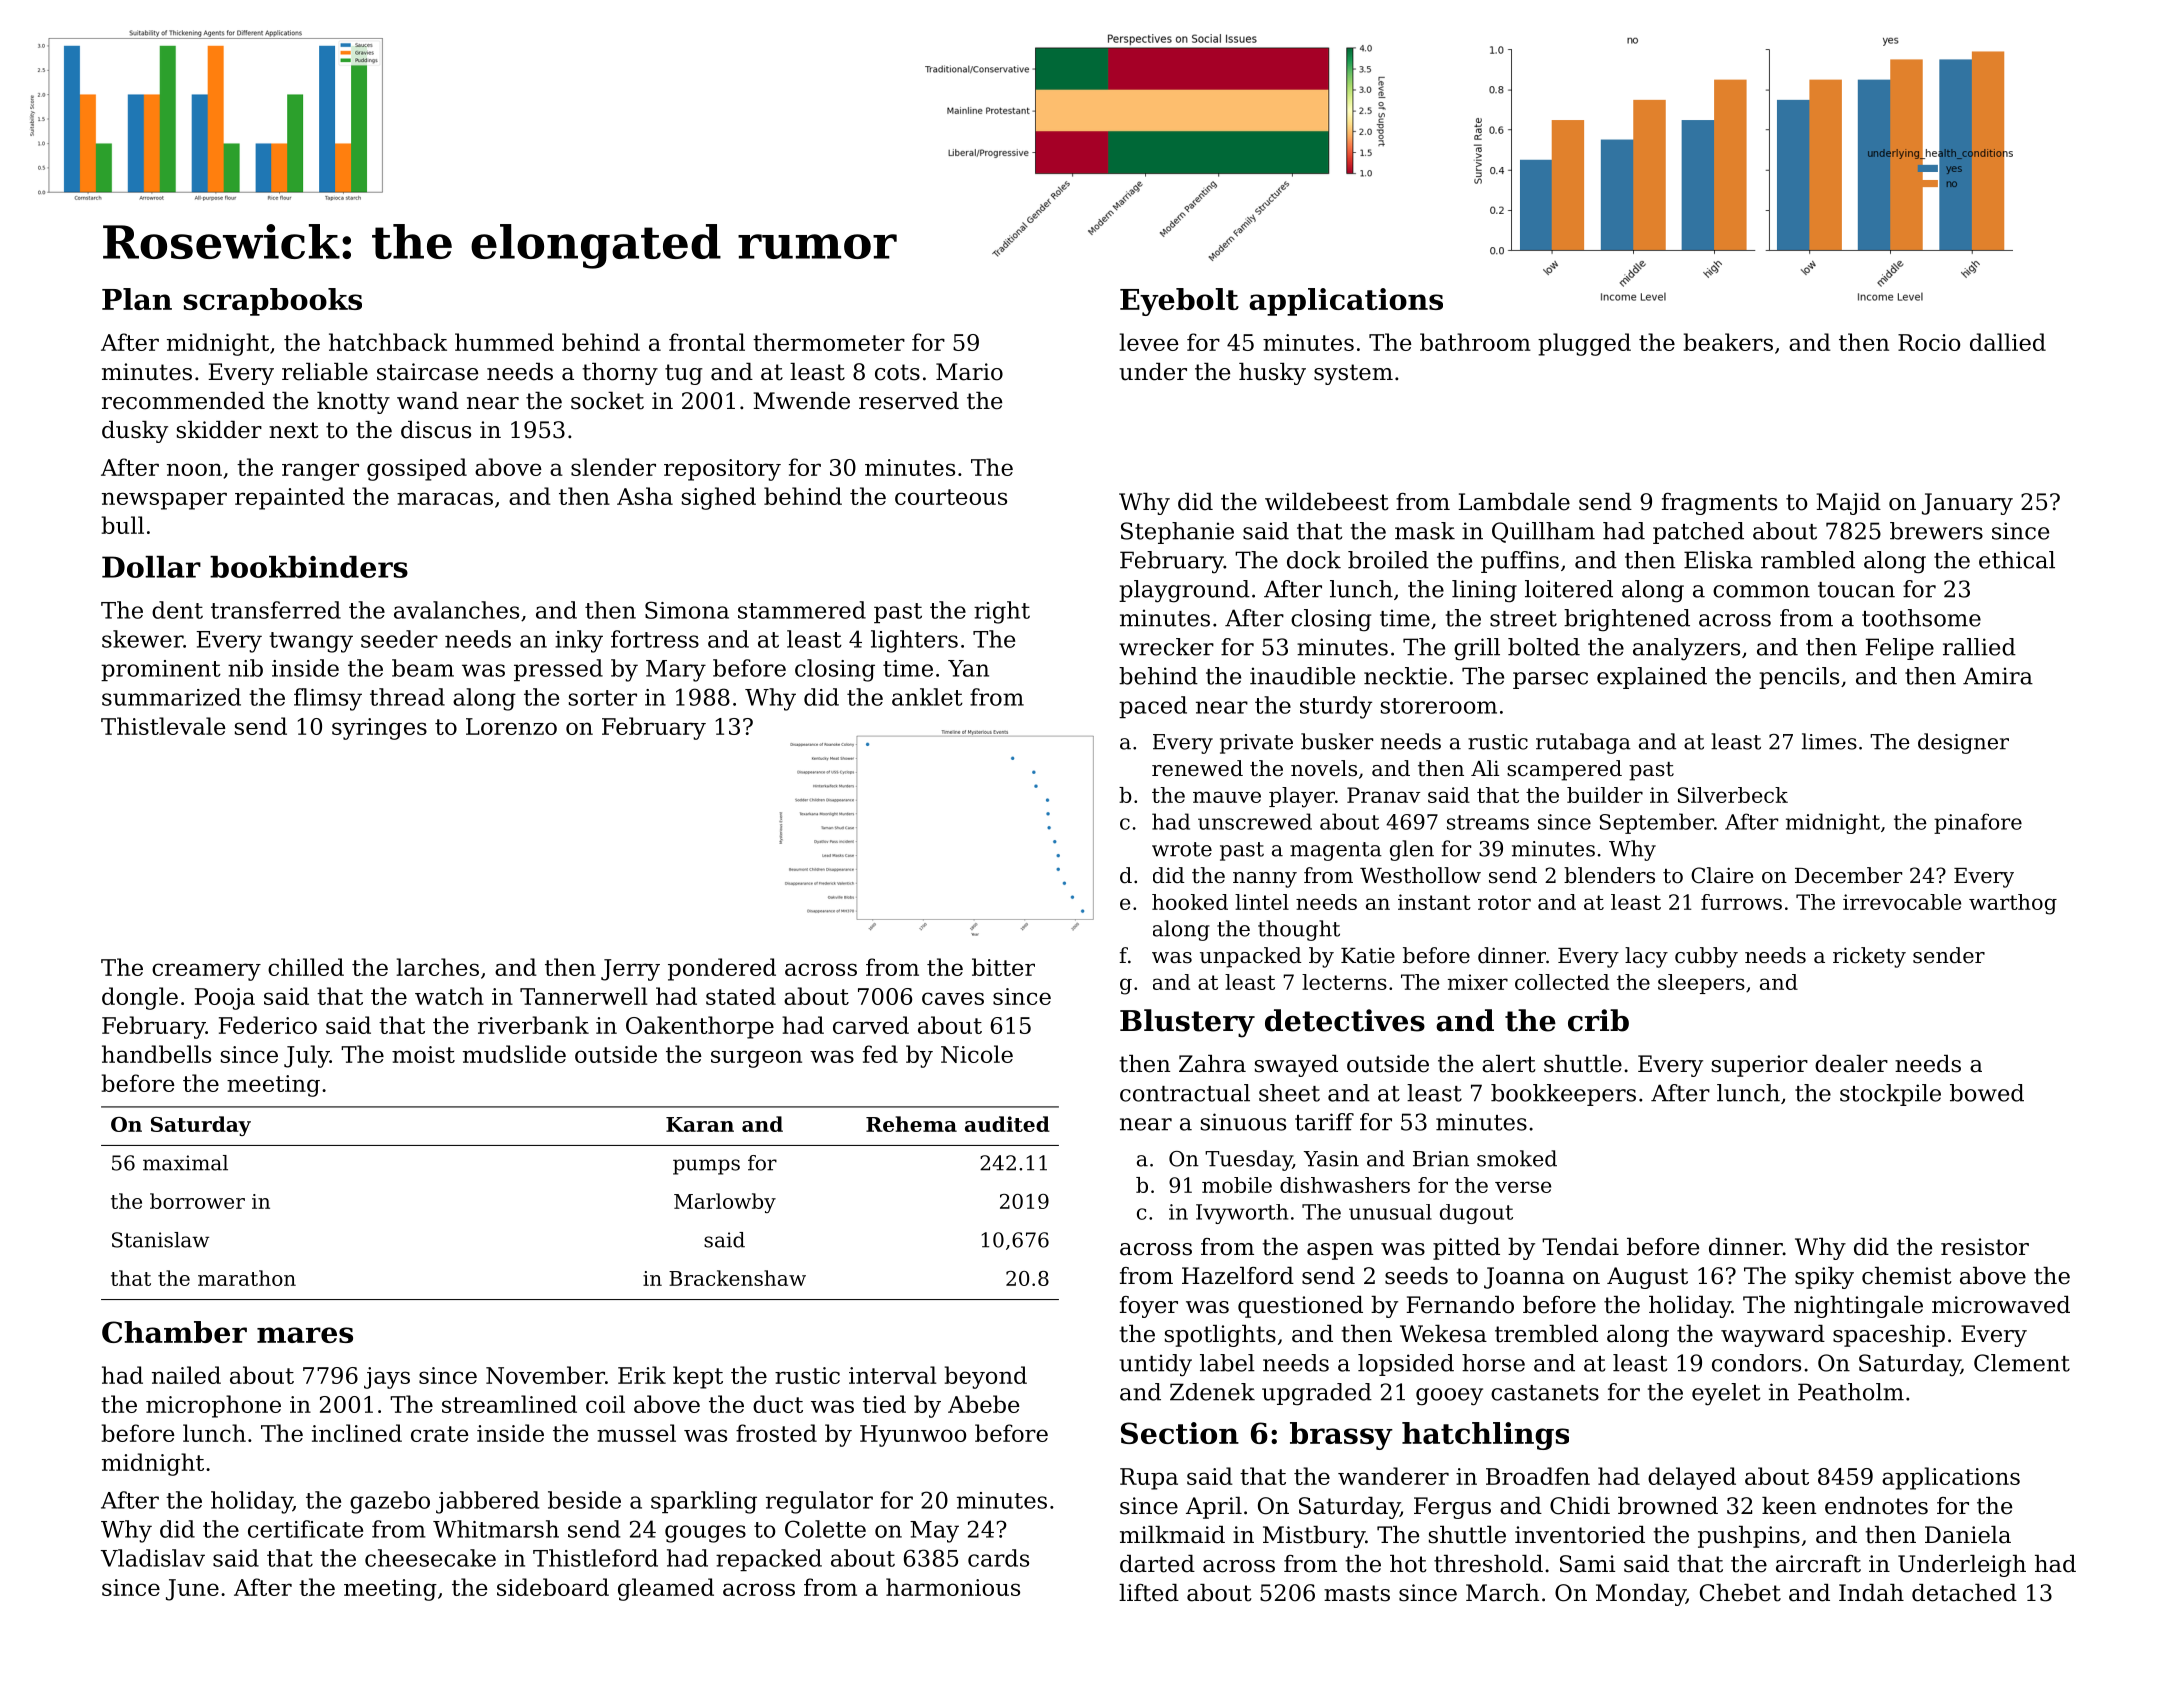 Image resolution: width=2178 pixels, height=1683 pixels. I want to click on cheesecake, so click(430, 1558).
